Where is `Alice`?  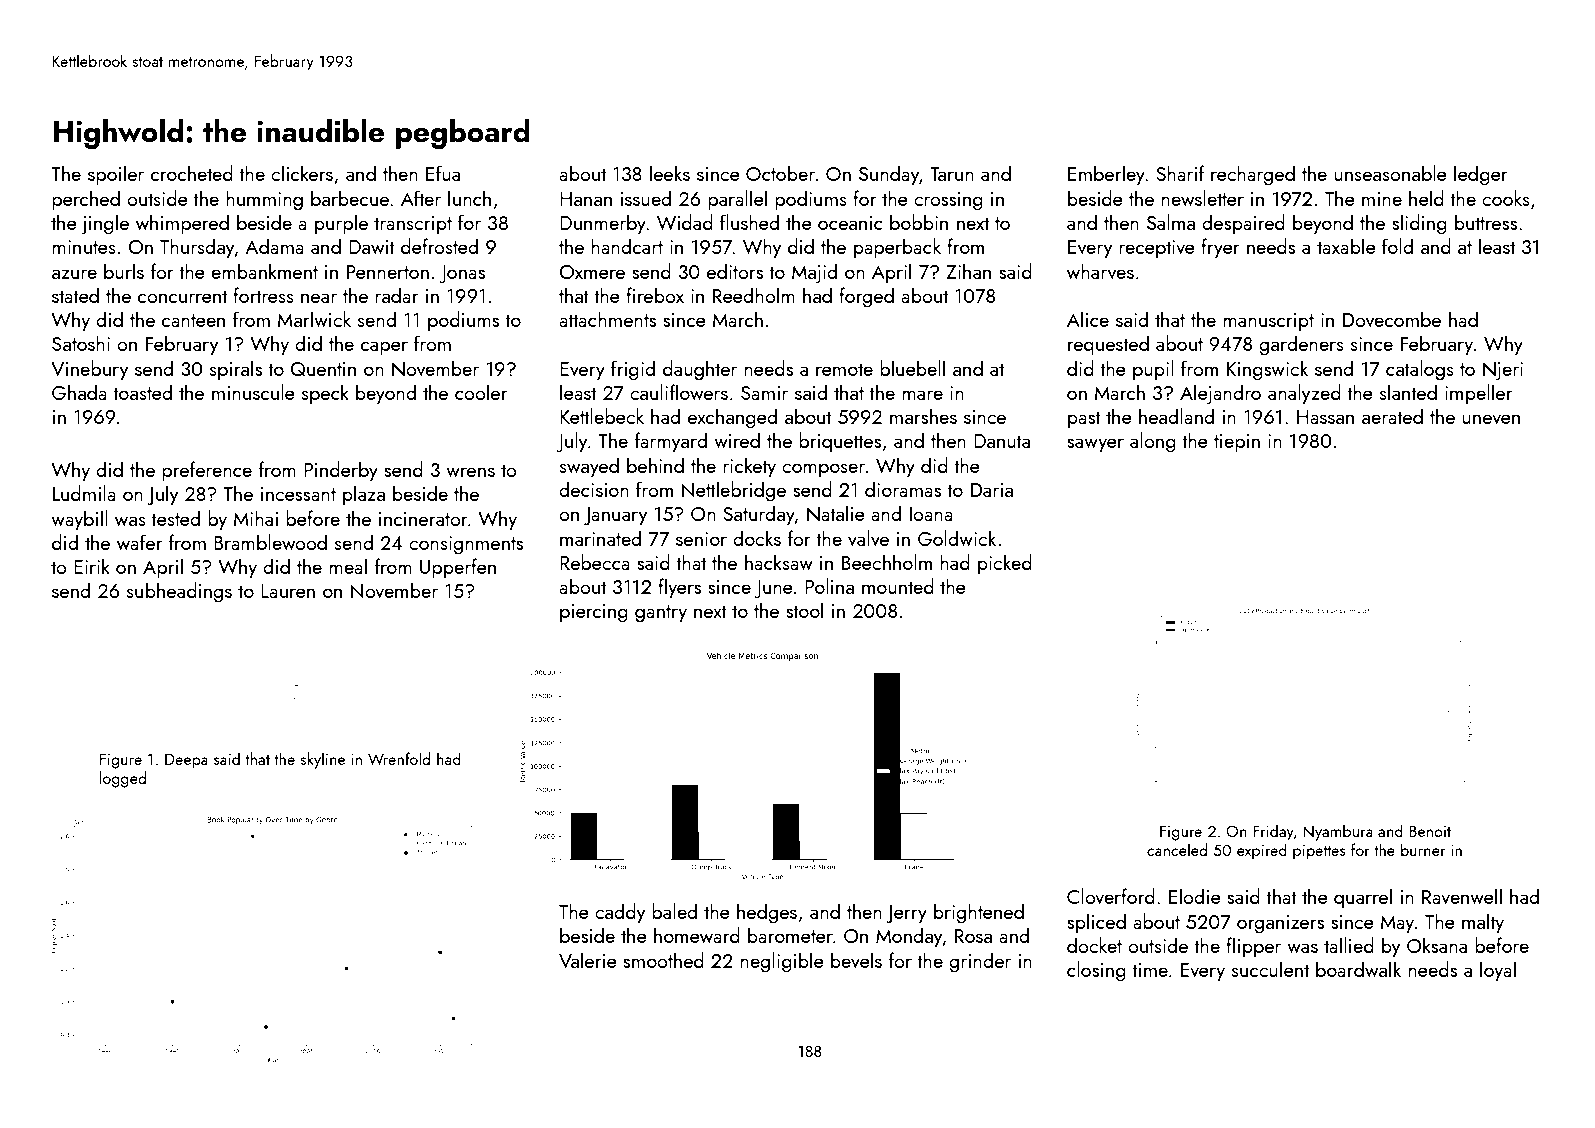
Alice is located at coordinates (1088, 319).
